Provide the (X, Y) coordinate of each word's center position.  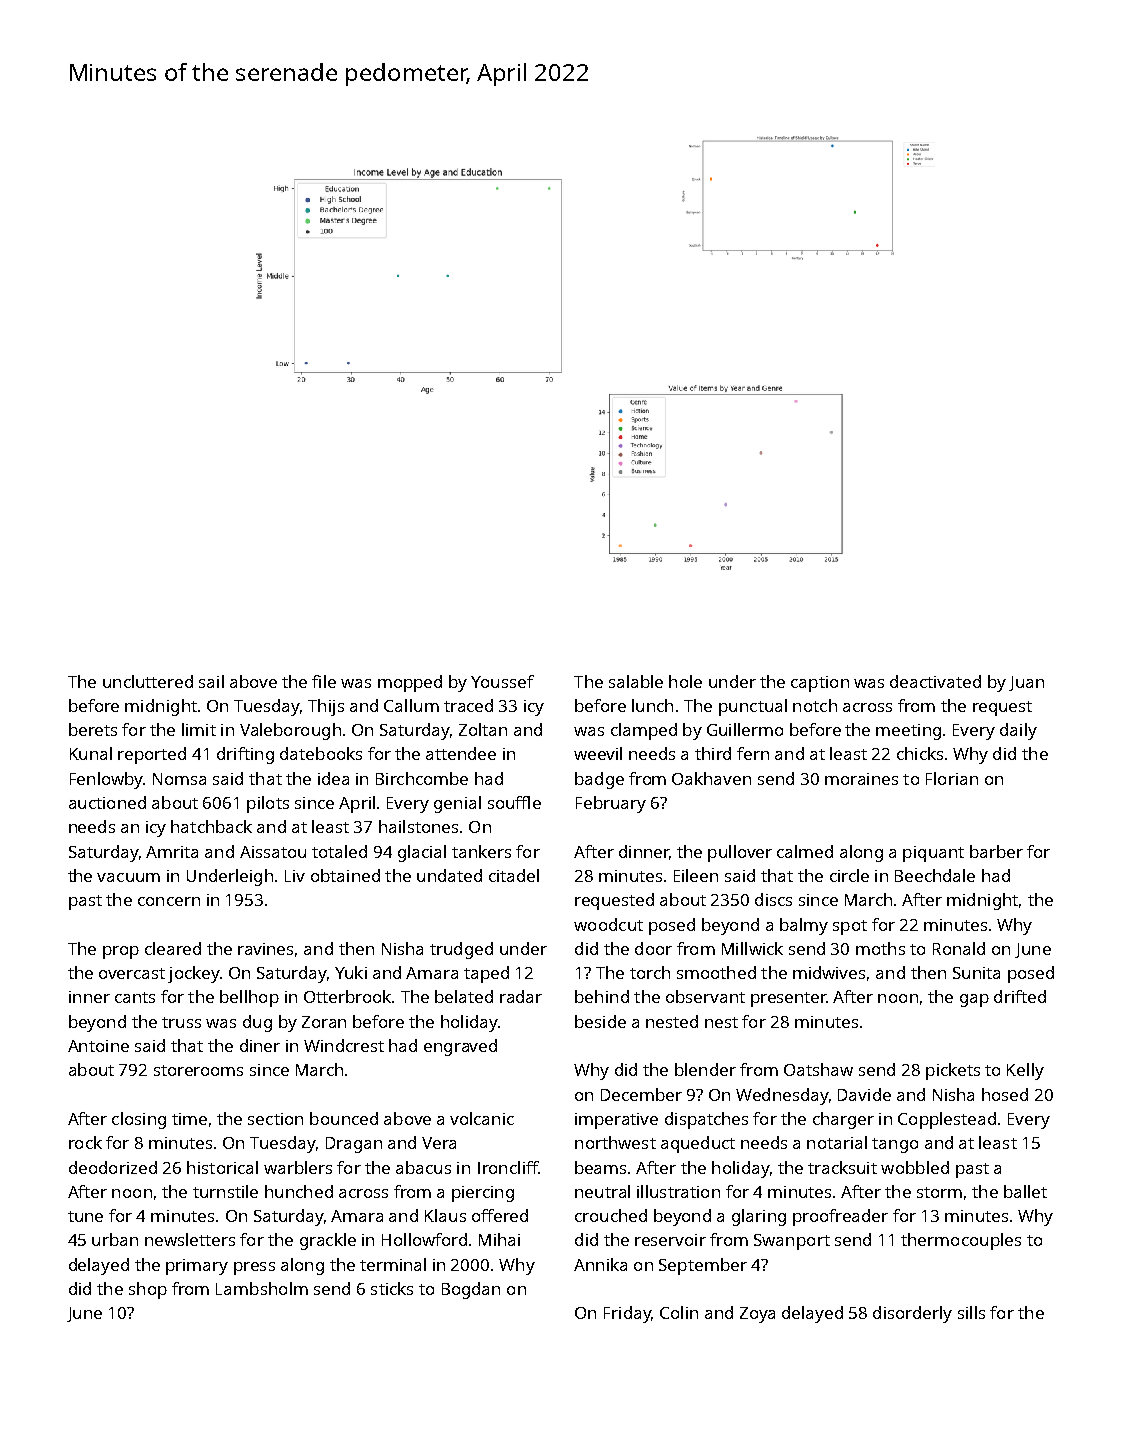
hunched (299, 1191)
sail (211, 681)
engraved (460, 1047)
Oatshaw (818, 1069)
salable (636, 681)
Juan (1026, 683)
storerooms (198, 1070)
